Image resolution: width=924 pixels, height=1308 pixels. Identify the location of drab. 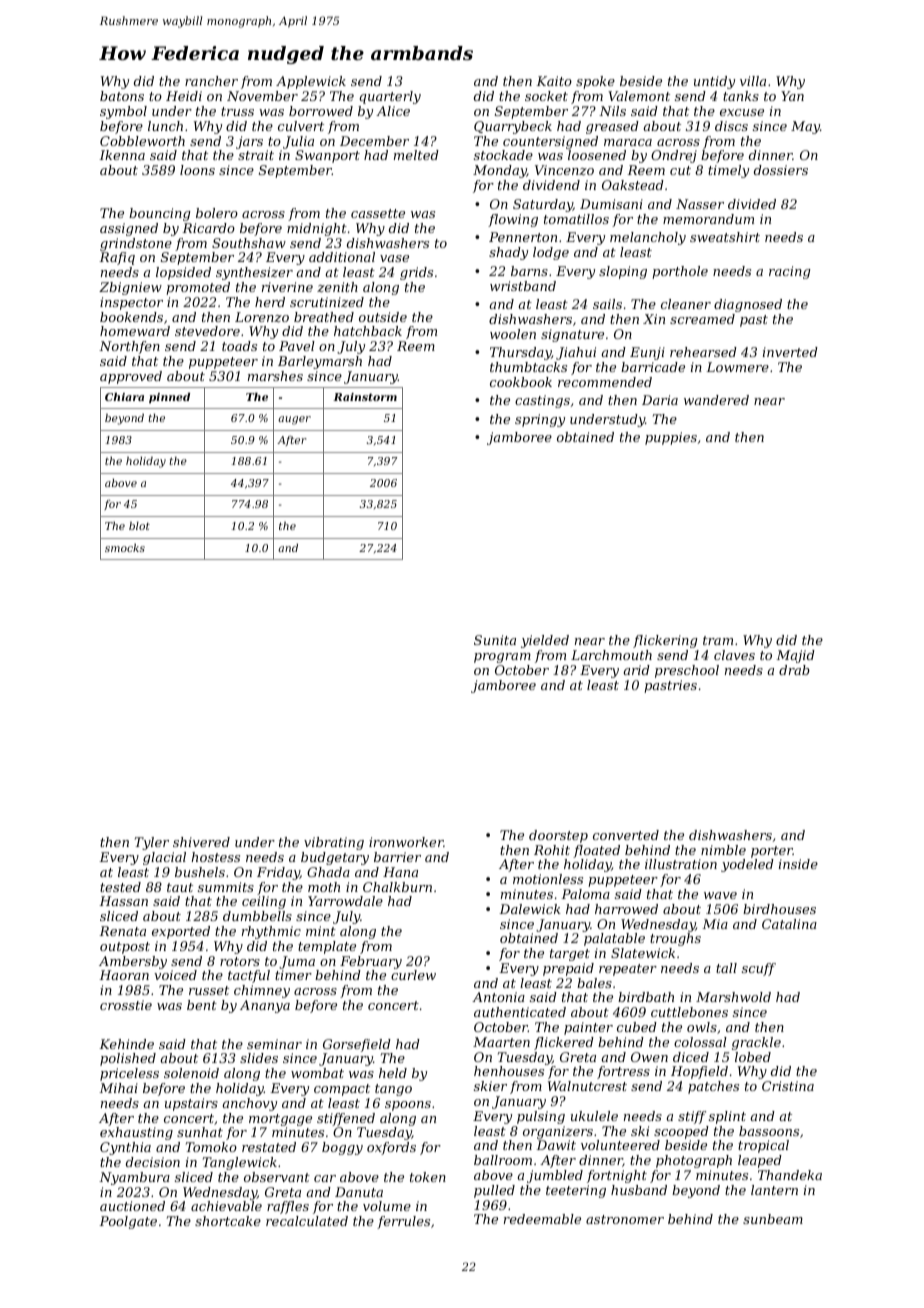
(794, 670).
